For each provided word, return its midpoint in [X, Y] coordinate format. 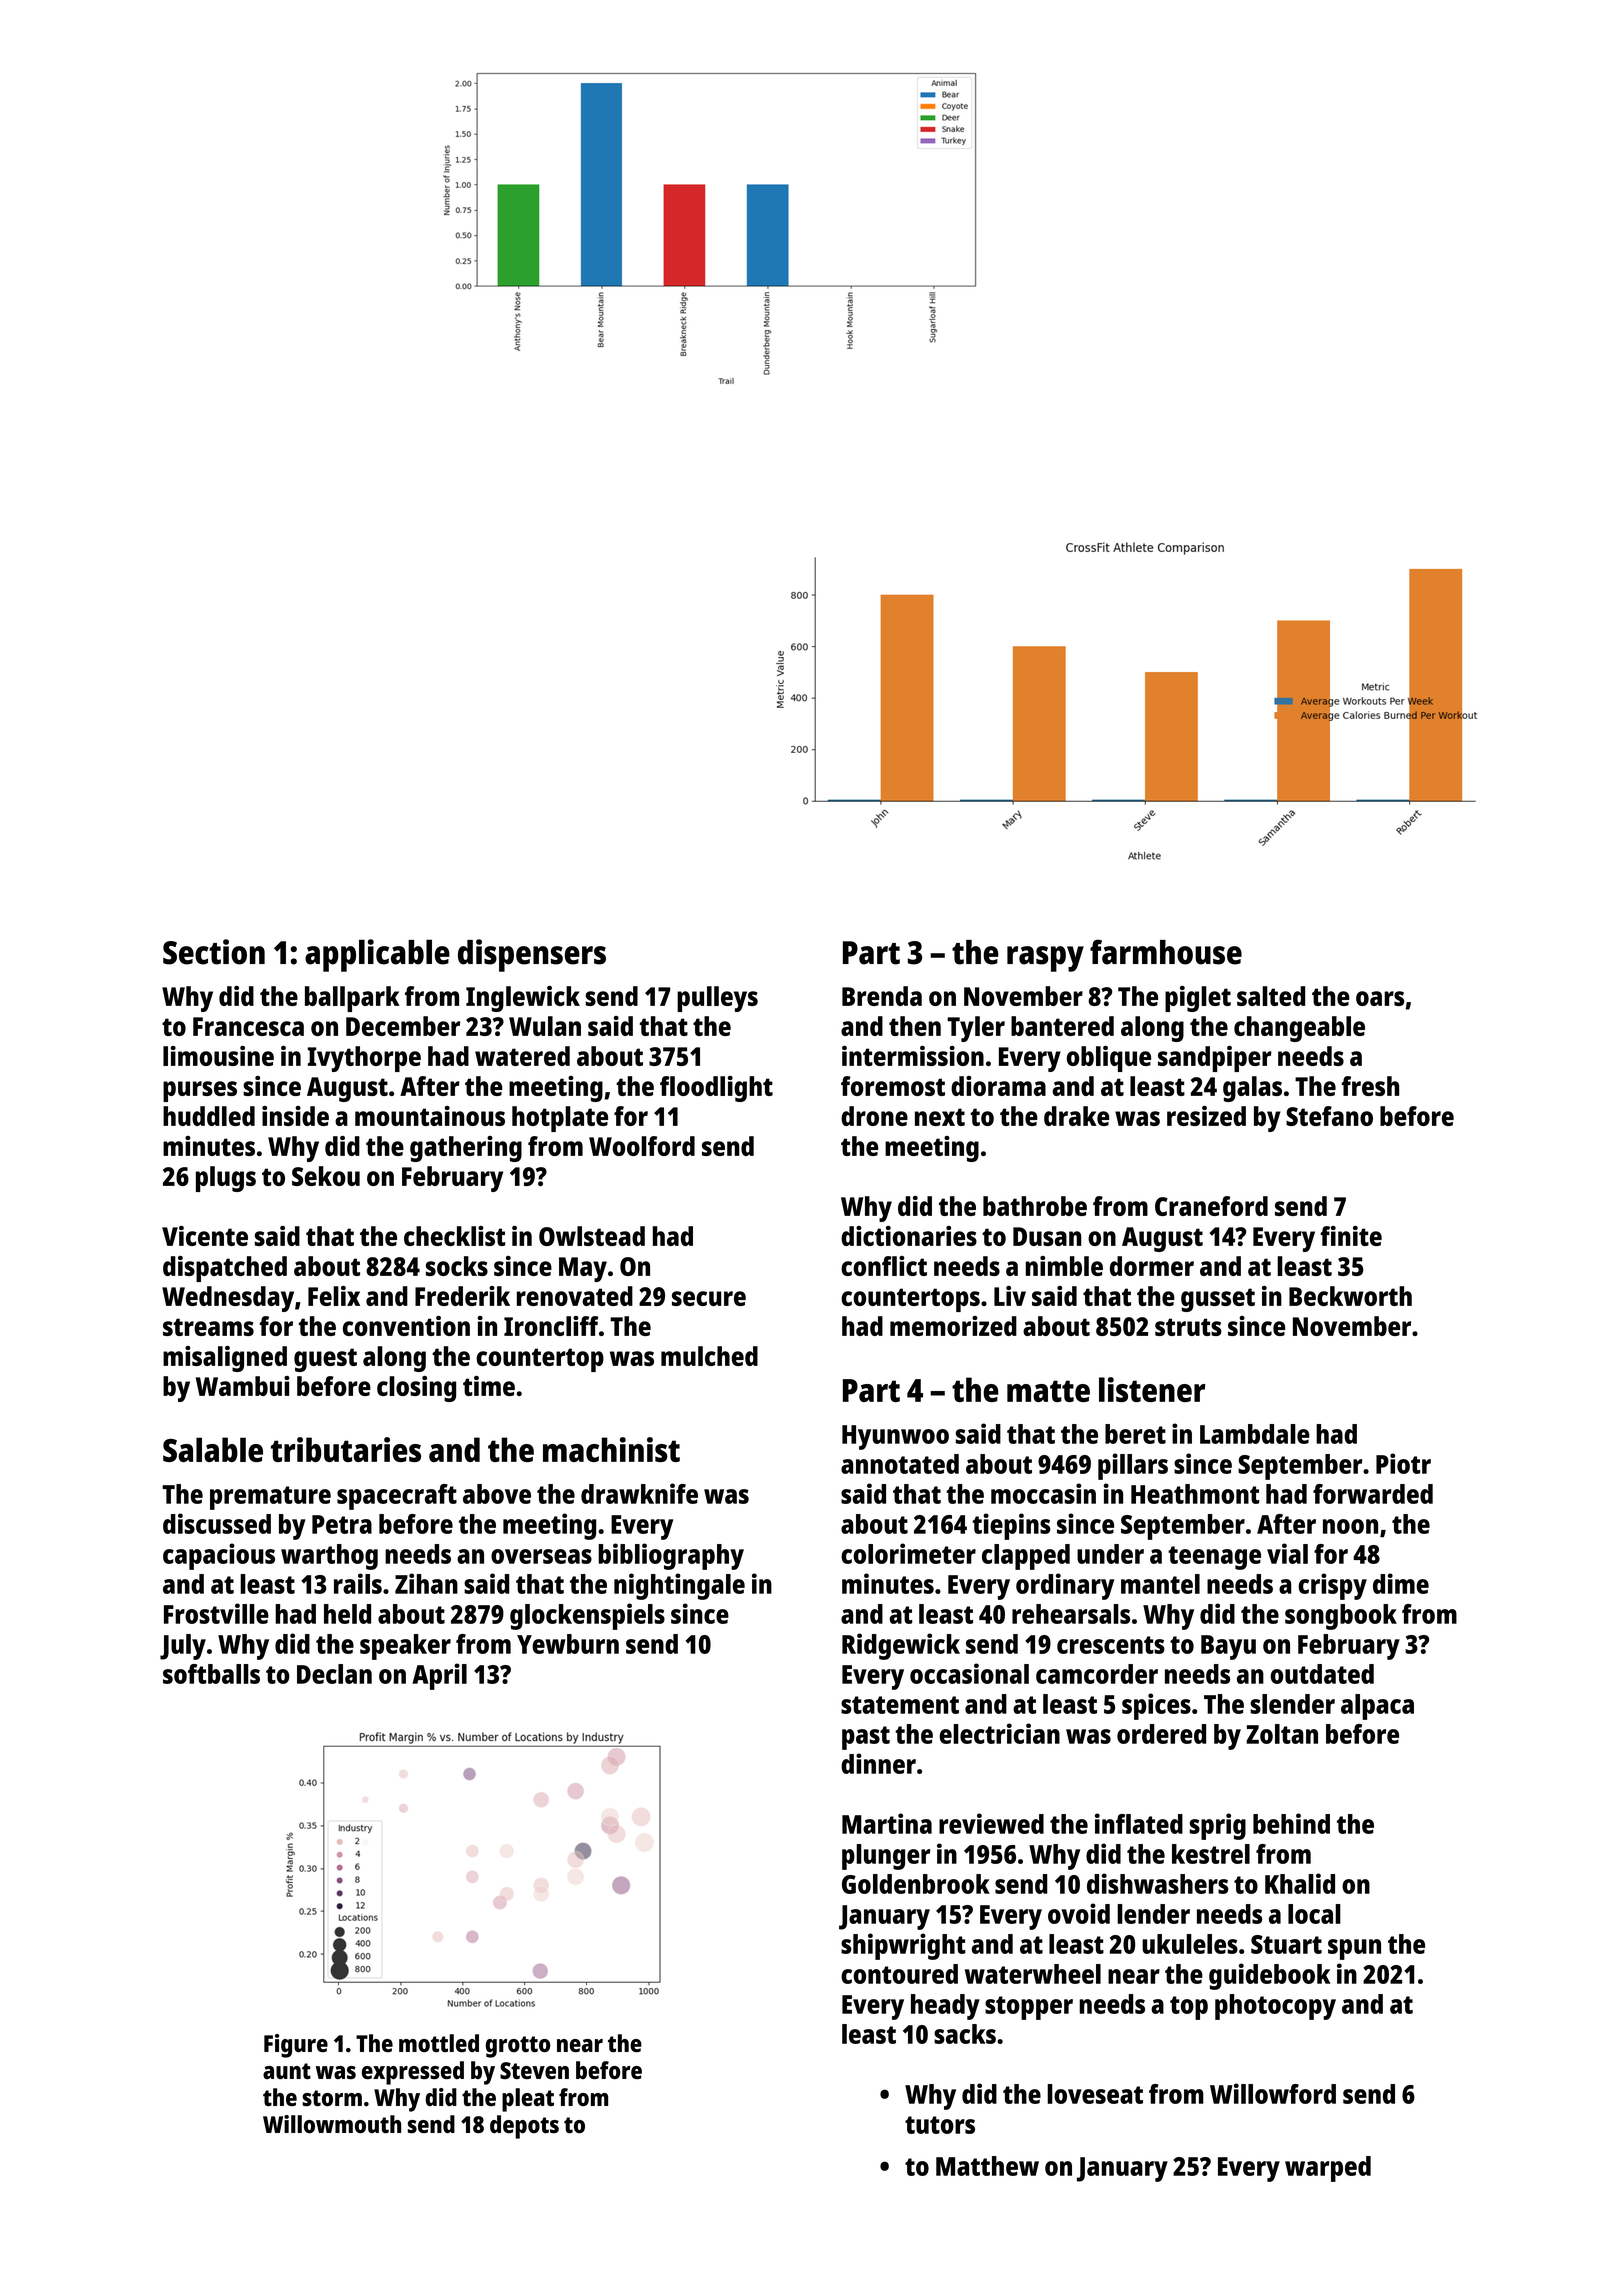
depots [524, 2127]
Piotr [1403, 1463]
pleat [528, 2100]
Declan [334, 1674]
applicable [377, 955]
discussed [217, 1523]
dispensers [532, 955]
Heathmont [1195, 1494]
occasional [969, 1673]
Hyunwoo [895, 1437]
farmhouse [1166, 952]
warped [1328, 2169]
